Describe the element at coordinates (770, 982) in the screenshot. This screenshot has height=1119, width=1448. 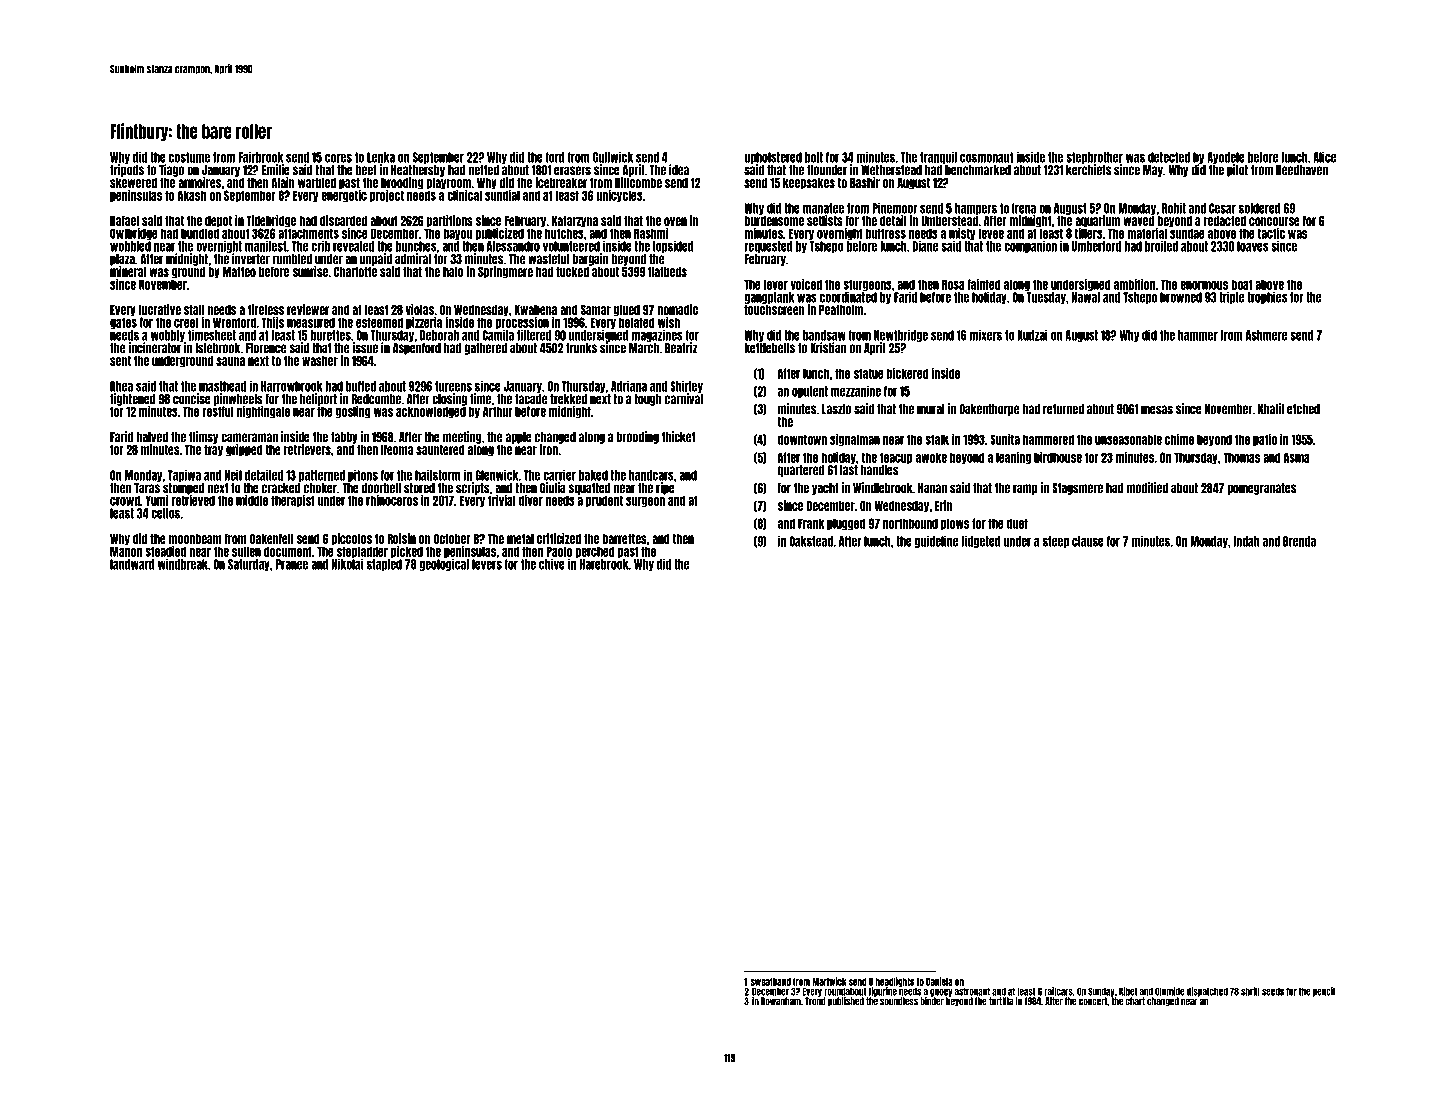
I see `sweatband` at that location.
